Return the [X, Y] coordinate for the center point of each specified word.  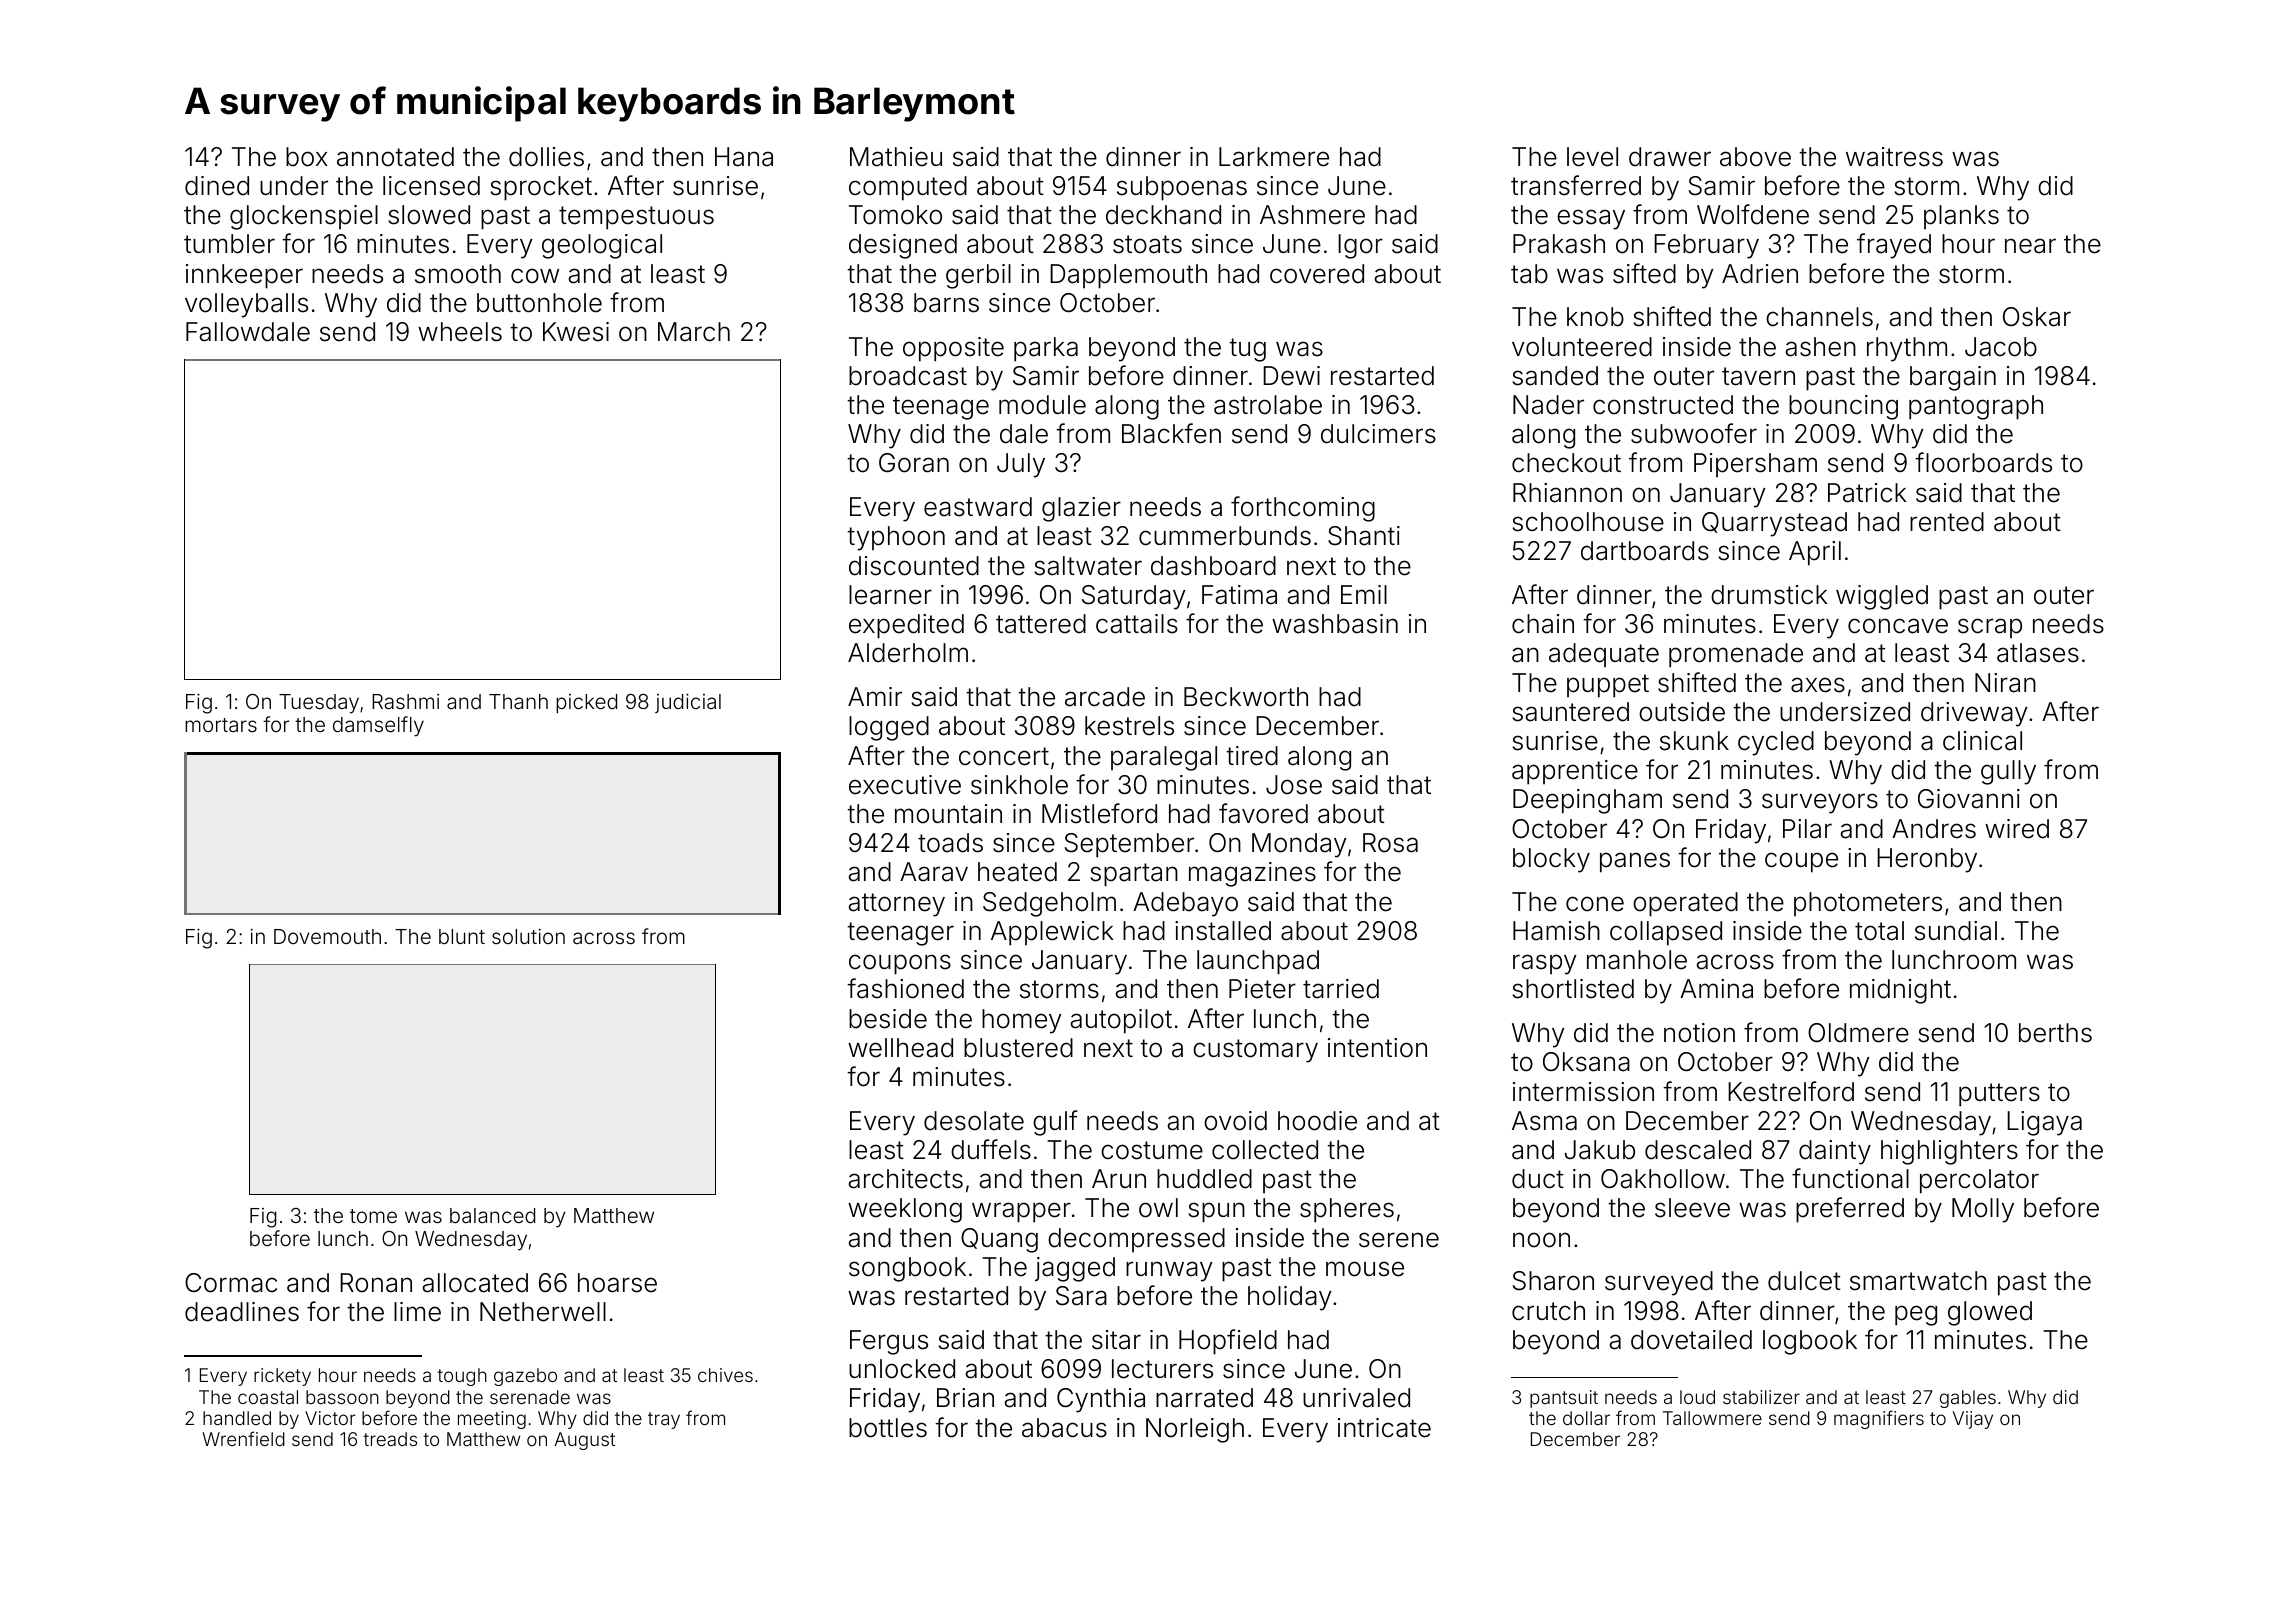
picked [586, 703]
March [694, 332]
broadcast [908, 376]
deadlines [242, 1312]
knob [1595, 317]
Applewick [1052, 933]
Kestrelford [1791, 1091]
